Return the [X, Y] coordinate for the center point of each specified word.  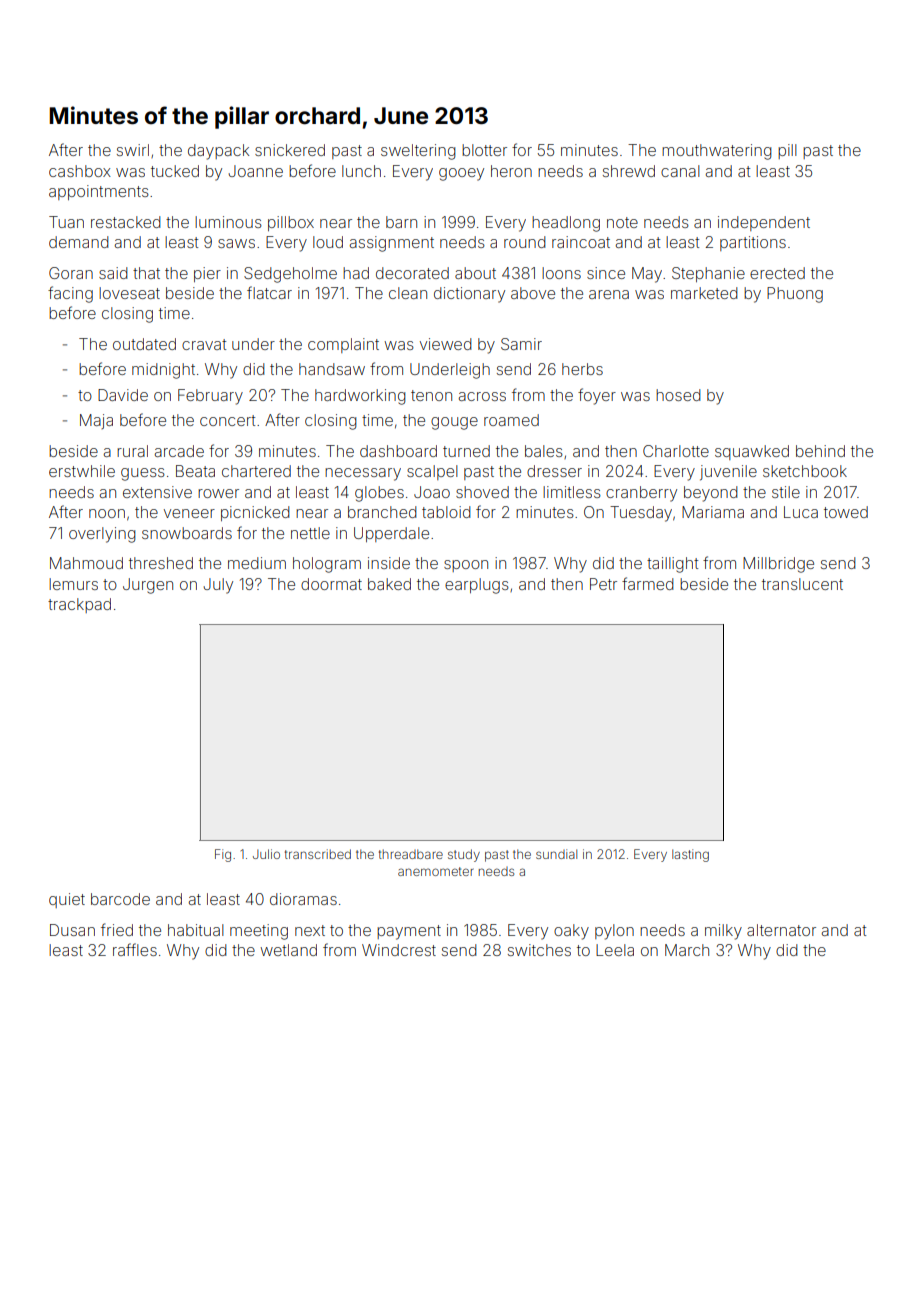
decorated [412, 273]
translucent [802, 584]
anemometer [436, 871]
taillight [672, 565]
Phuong [795, 295]
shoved [482, 492]
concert [227, 420]
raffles [135, 949]
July [218, 586]
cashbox [80, 171]
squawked [752, 452]
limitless [572, 492]
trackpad [79, 605]
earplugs [477, 586]
